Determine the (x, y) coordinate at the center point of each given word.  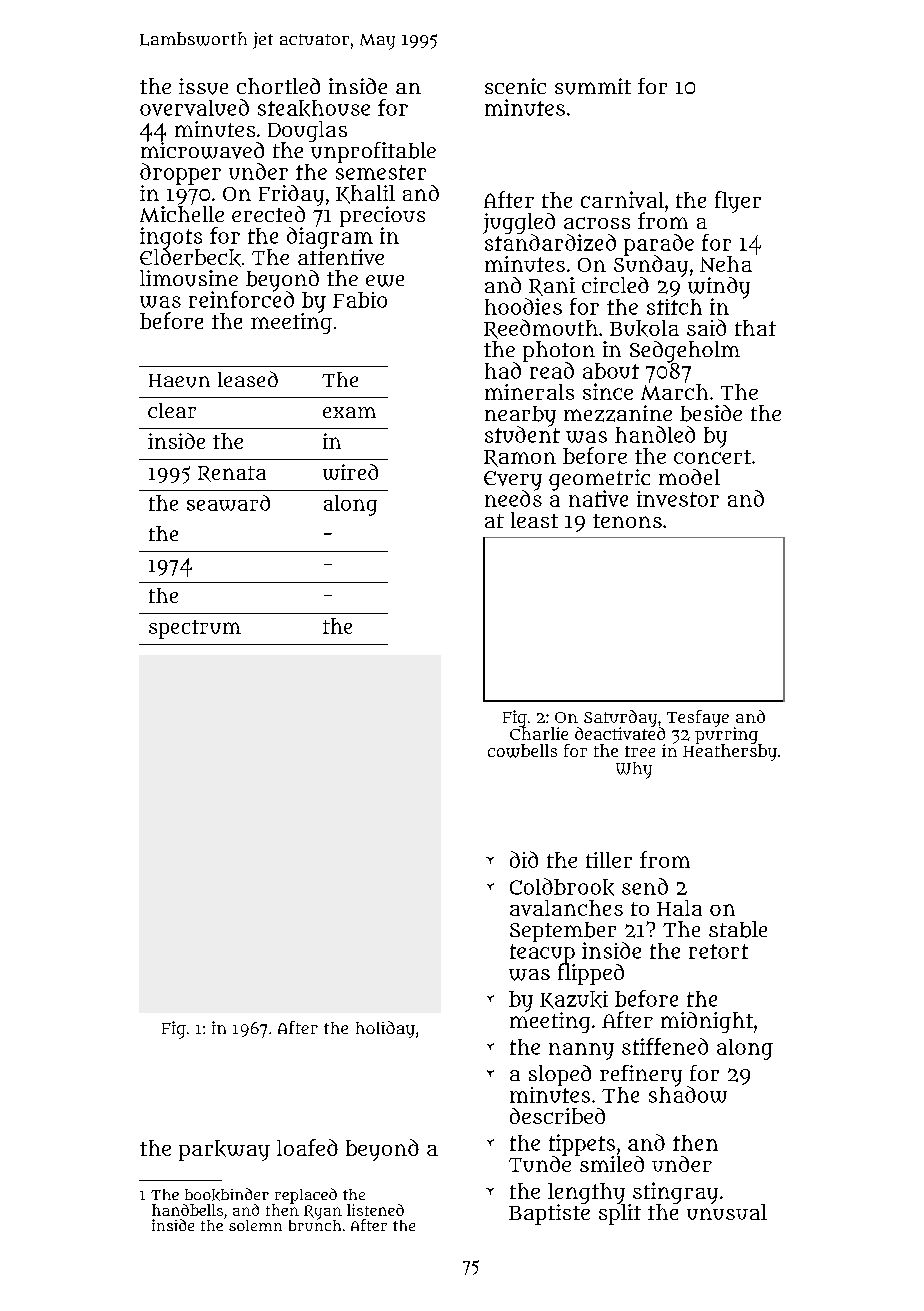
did (524, 859)
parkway (224, 1150)
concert (712, 457)
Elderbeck (190, 258)
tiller (609, 860)
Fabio (360, 300)
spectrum (195, 629)
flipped (591, 974)
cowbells (522, 751)
